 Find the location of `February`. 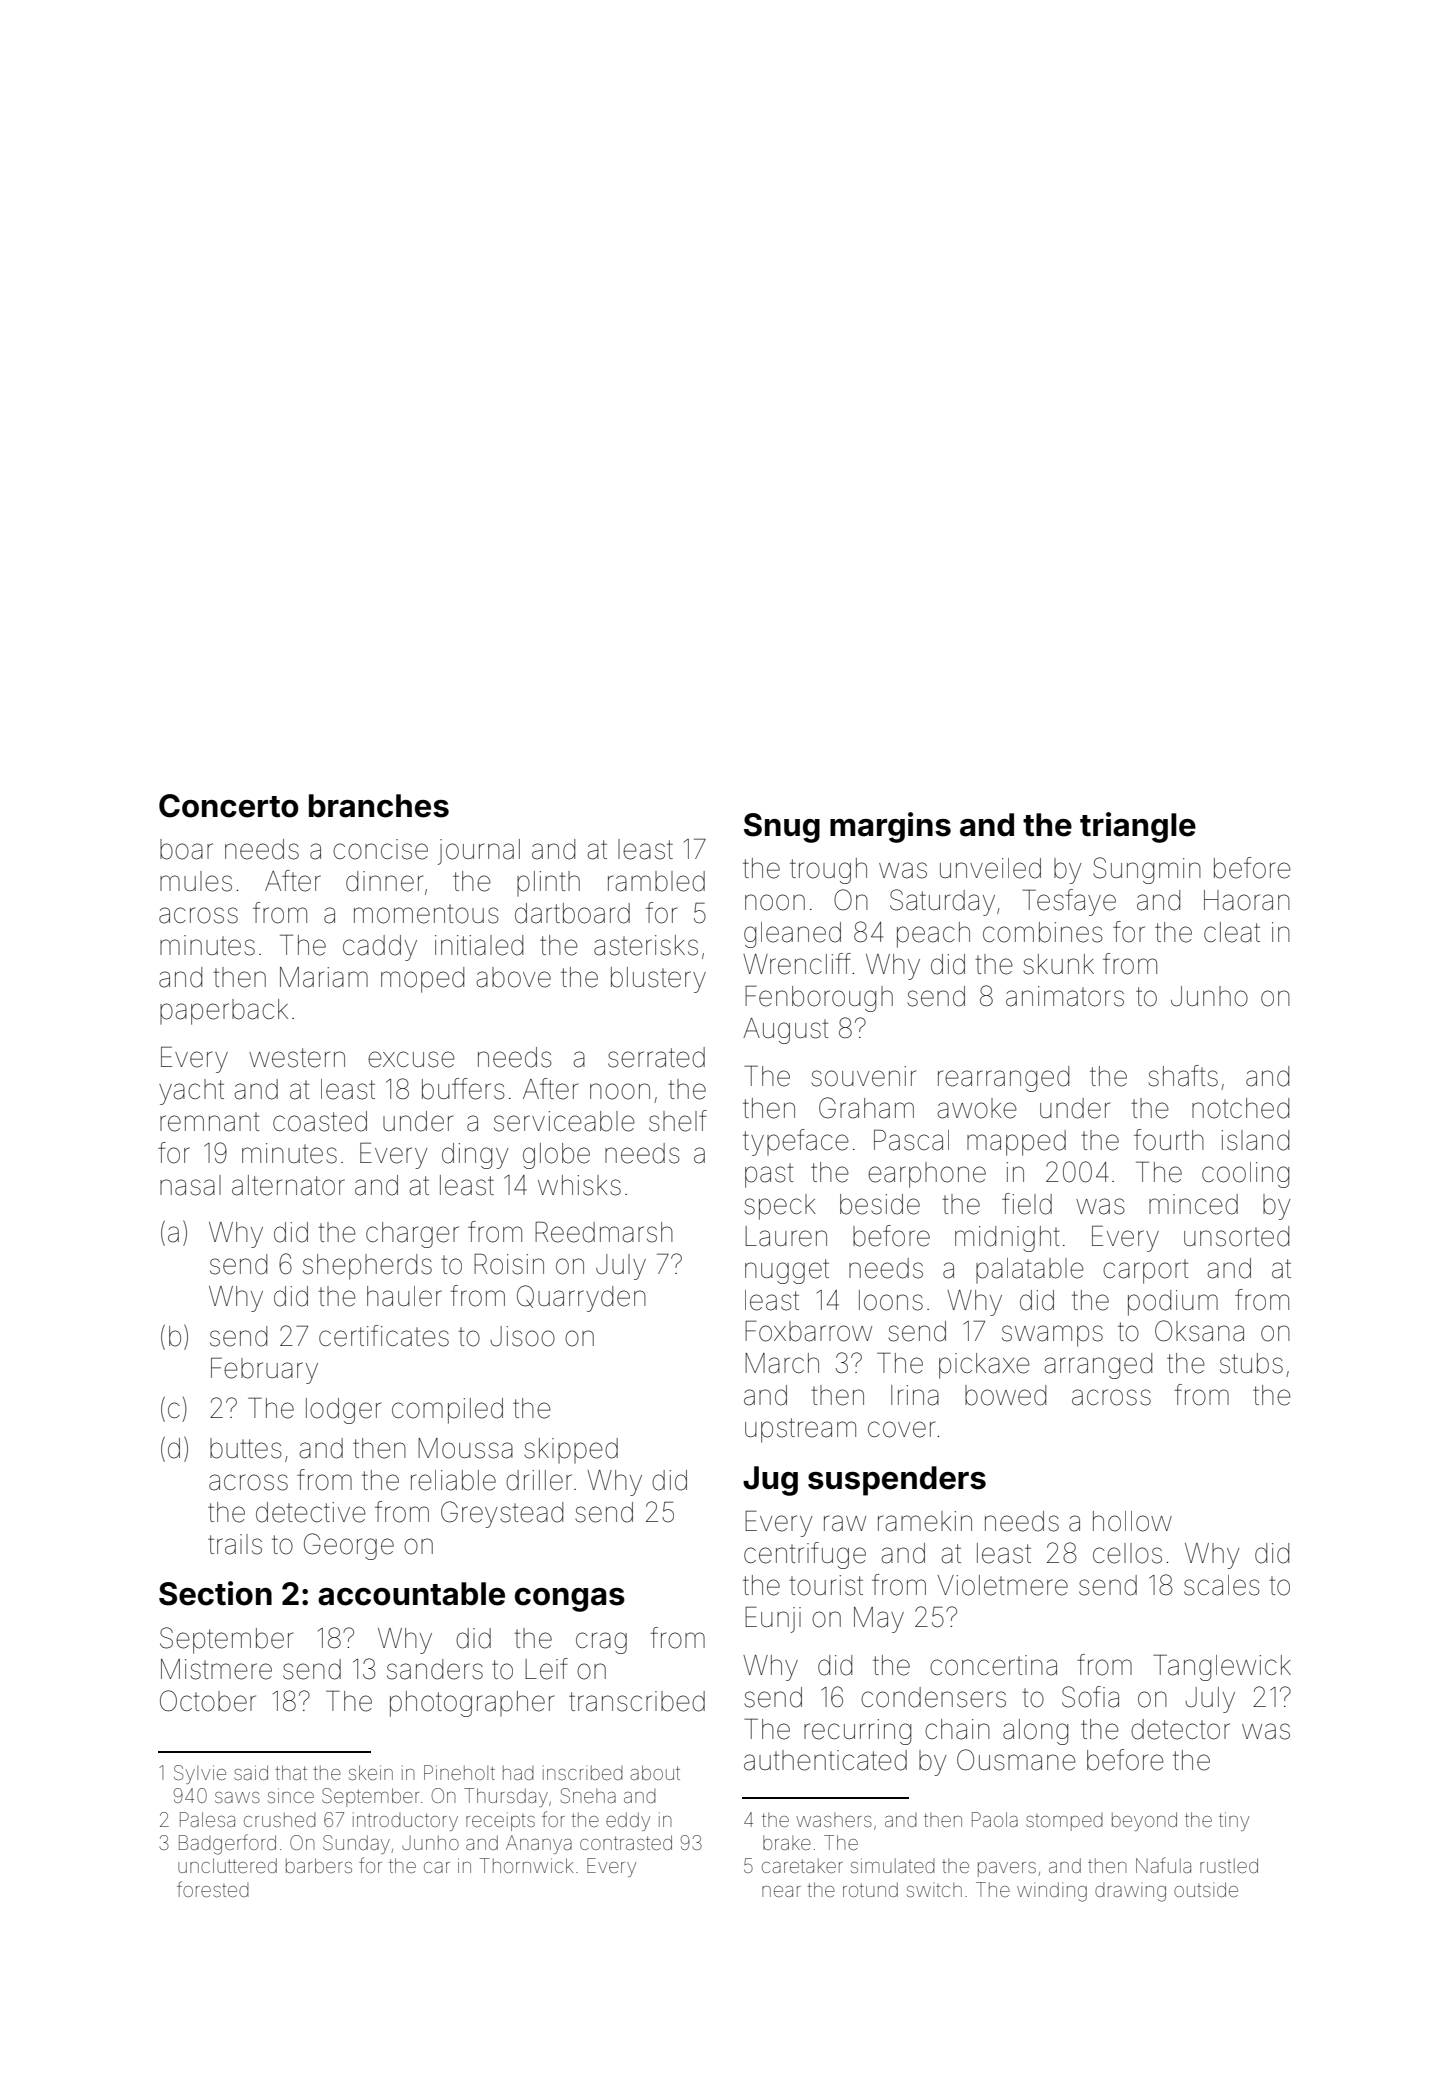

February is located at coordinates (264, 1371).
